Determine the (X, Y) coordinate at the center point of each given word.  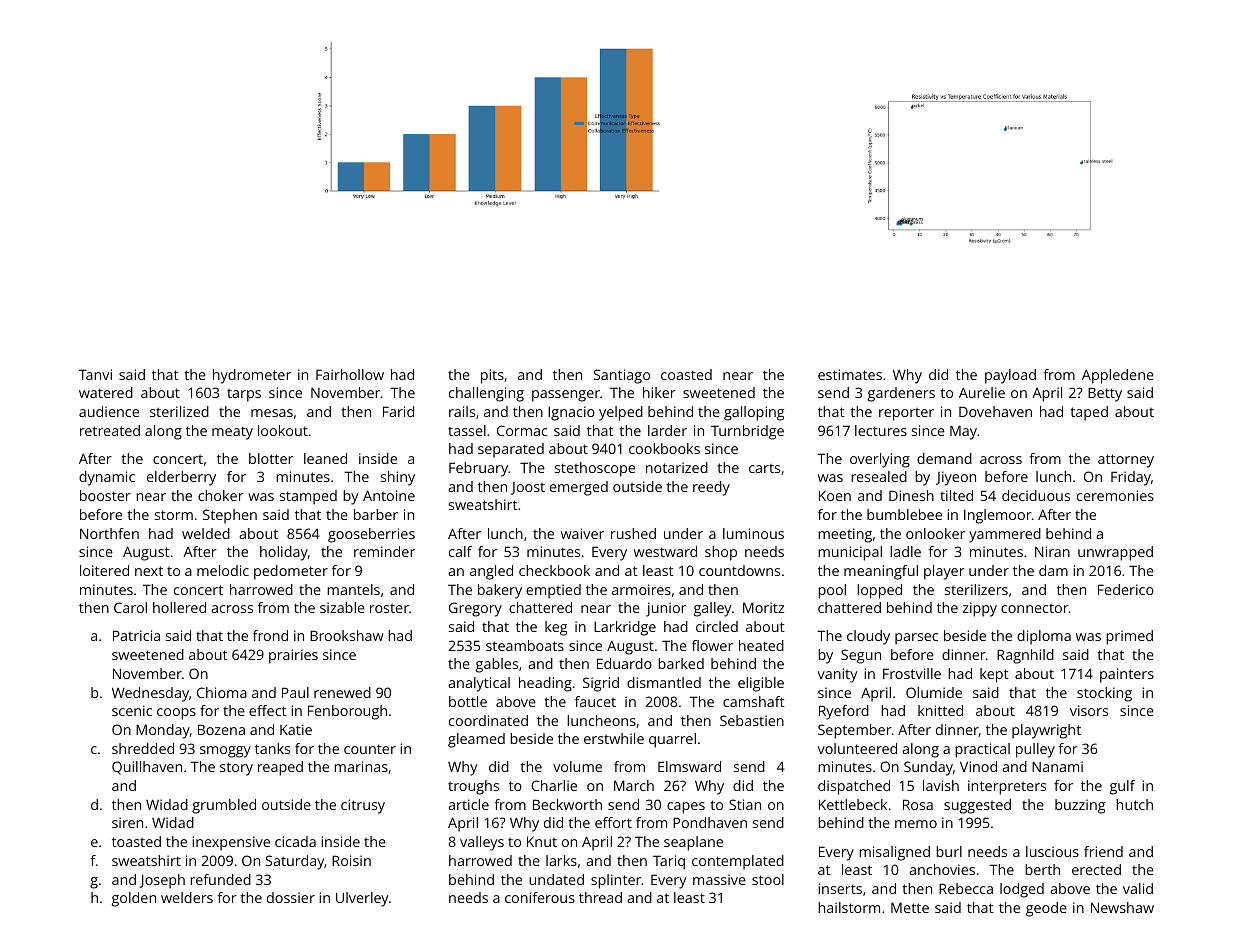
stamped (308, 497)
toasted (136, 841)
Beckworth (567, 804)
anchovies (942, 869)
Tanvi (95, 374)
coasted (686, 374)
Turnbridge (747, 432)
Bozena (221, 729)
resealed (879, 476)
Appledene (1118, 376)
